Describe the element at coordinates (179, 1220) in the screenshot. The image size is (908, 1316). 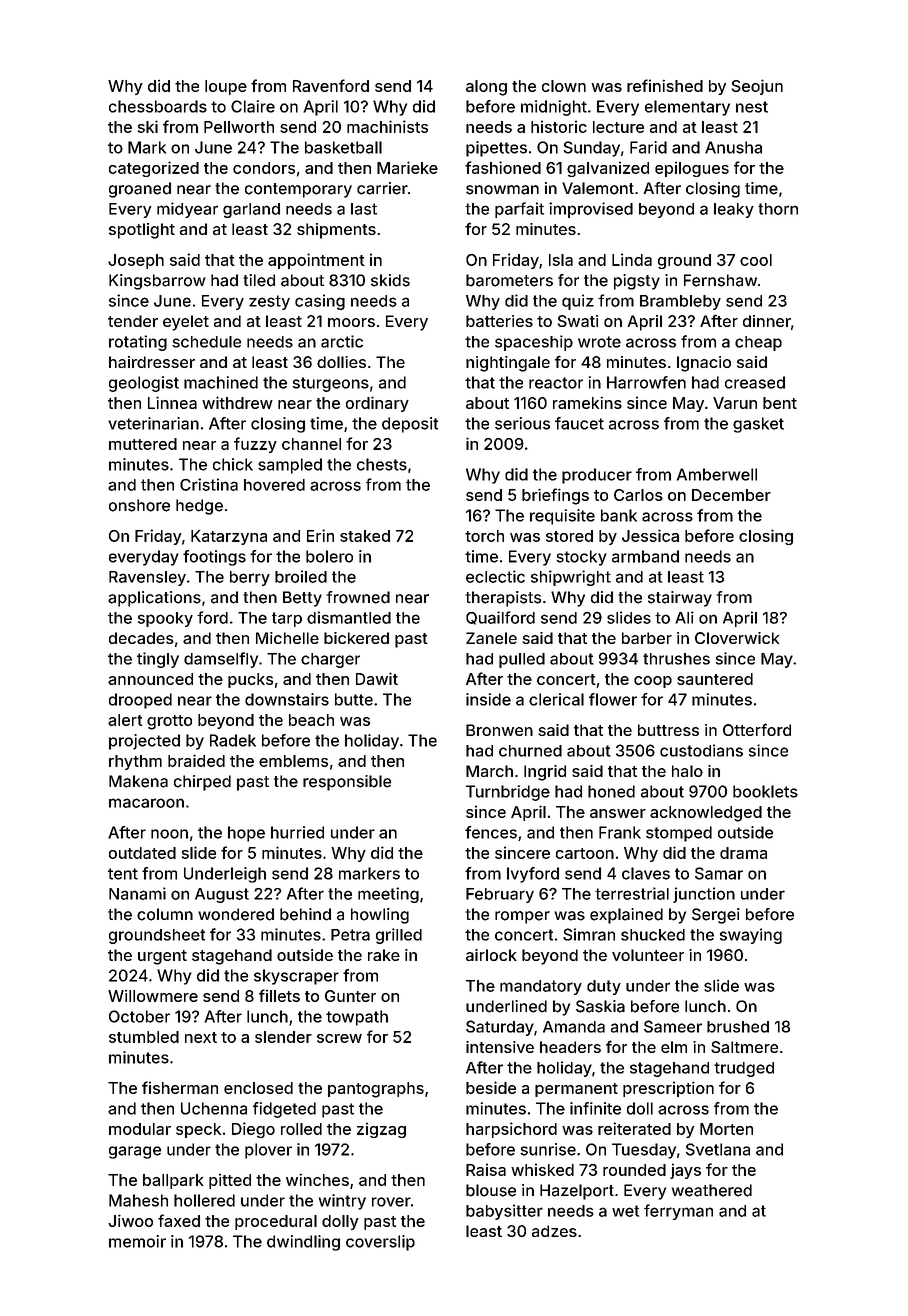
I see `faxed` at that location.
